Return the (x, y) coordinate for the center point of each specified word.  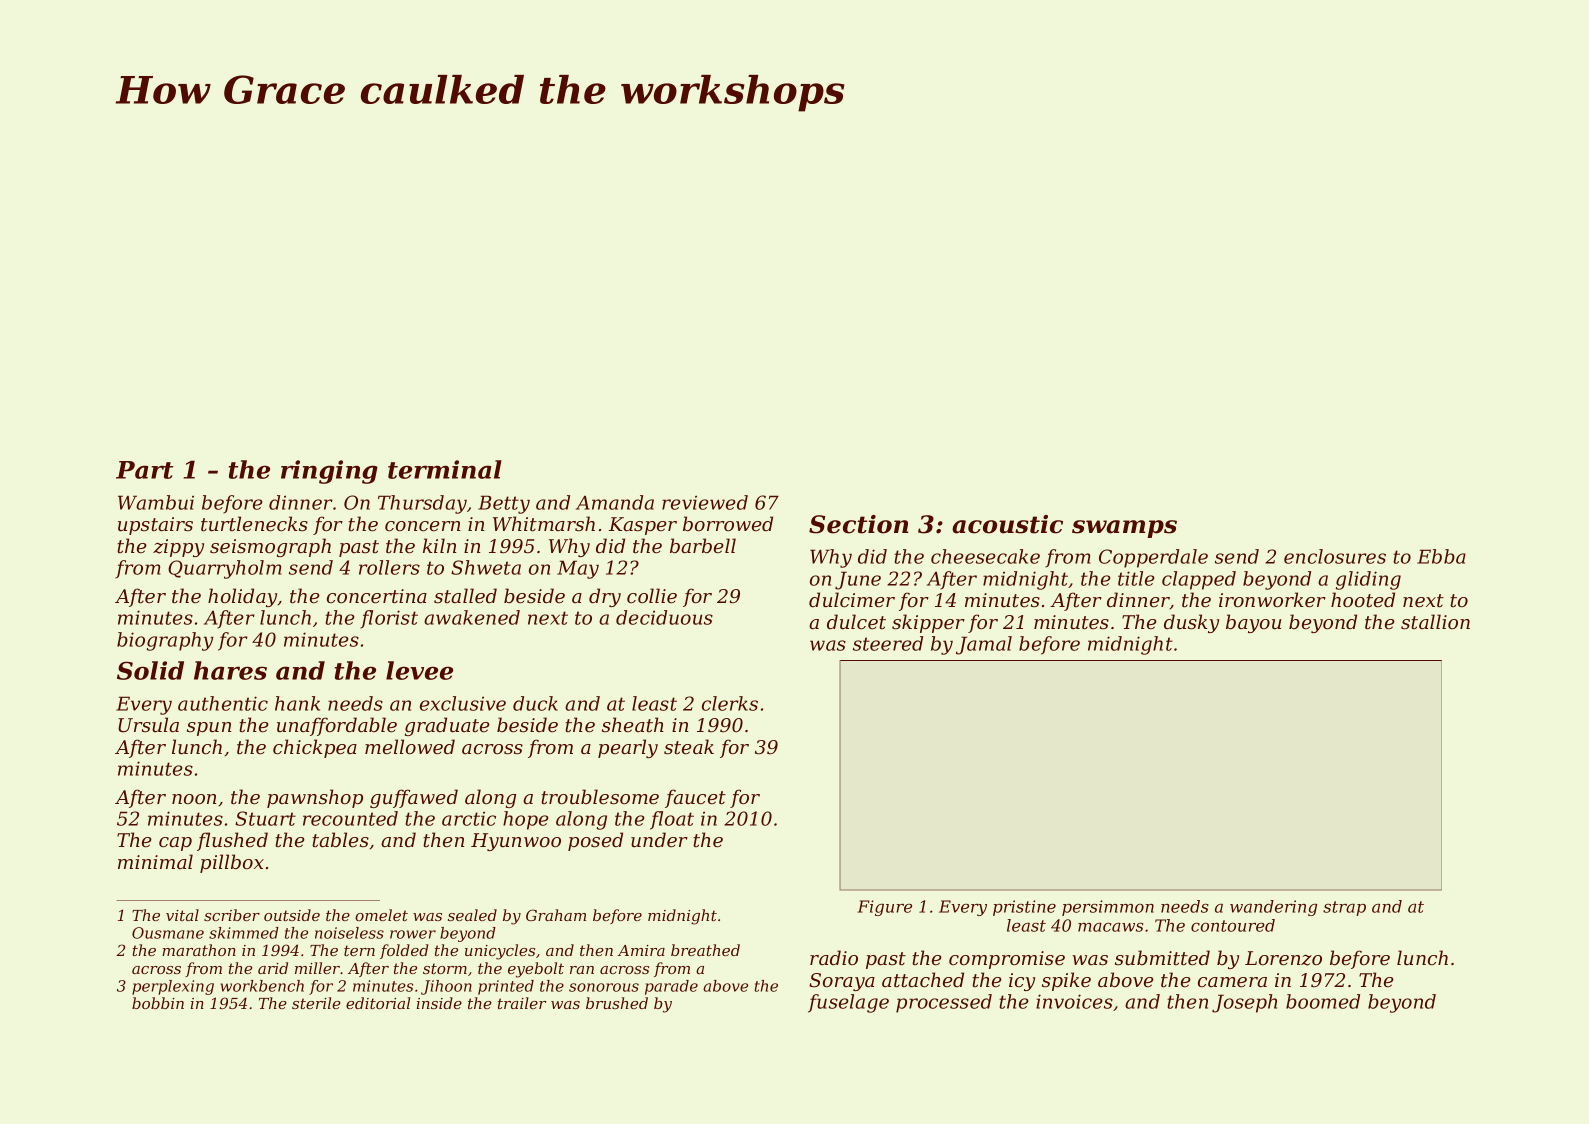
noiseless (349, 933)
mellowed (410, 747)
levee (419, 670)
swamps (1124, 529)
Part (144, 470)
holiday (242, 597)
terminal (445, 469)
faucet (695, 798)
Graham (556, 915)
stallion (1435, 622)
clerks (730, 703)
